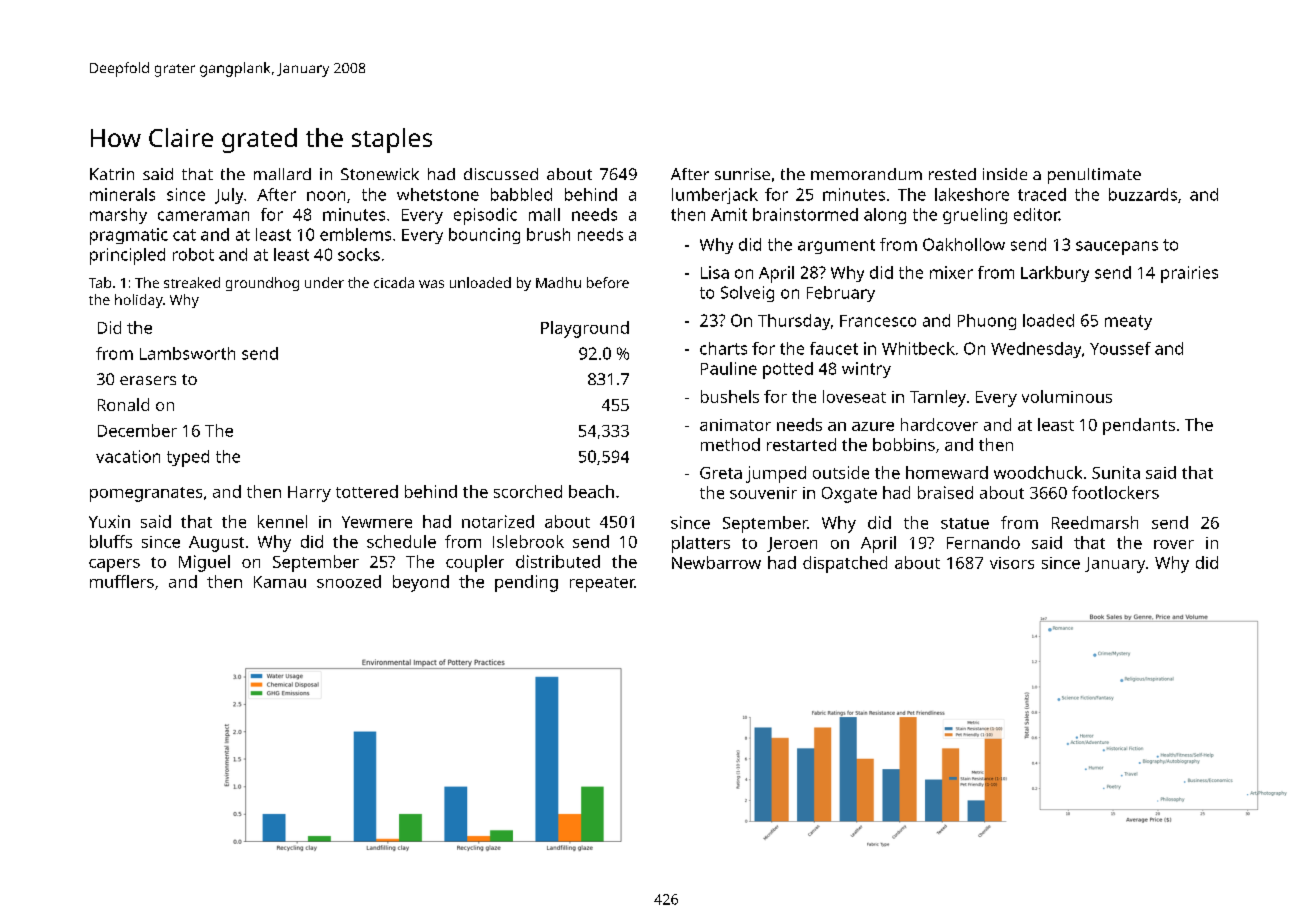  I want to click on penultimate, so click(1094, 176).
